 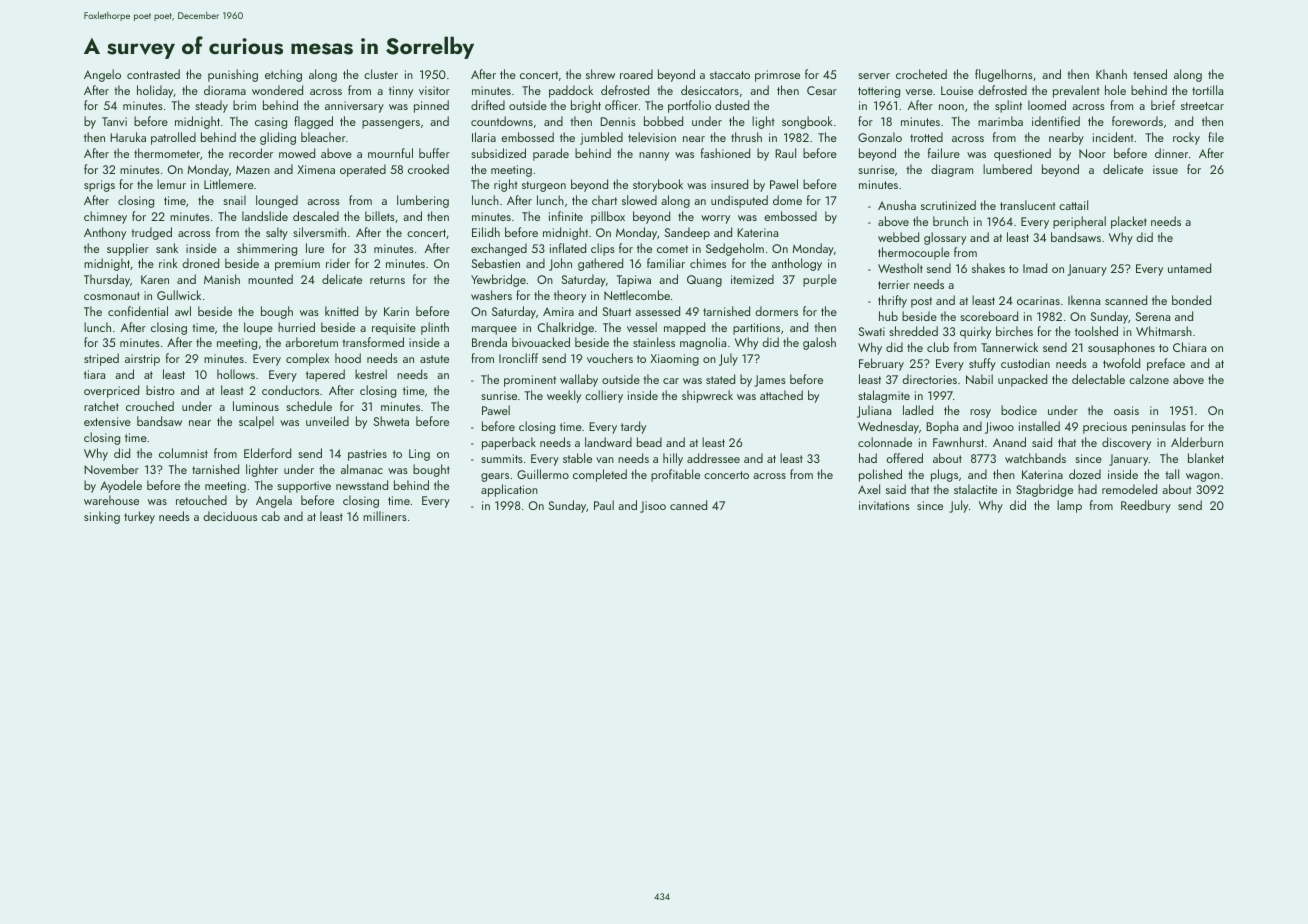 I want to click on desiccators, so click(x=710, y=90).
